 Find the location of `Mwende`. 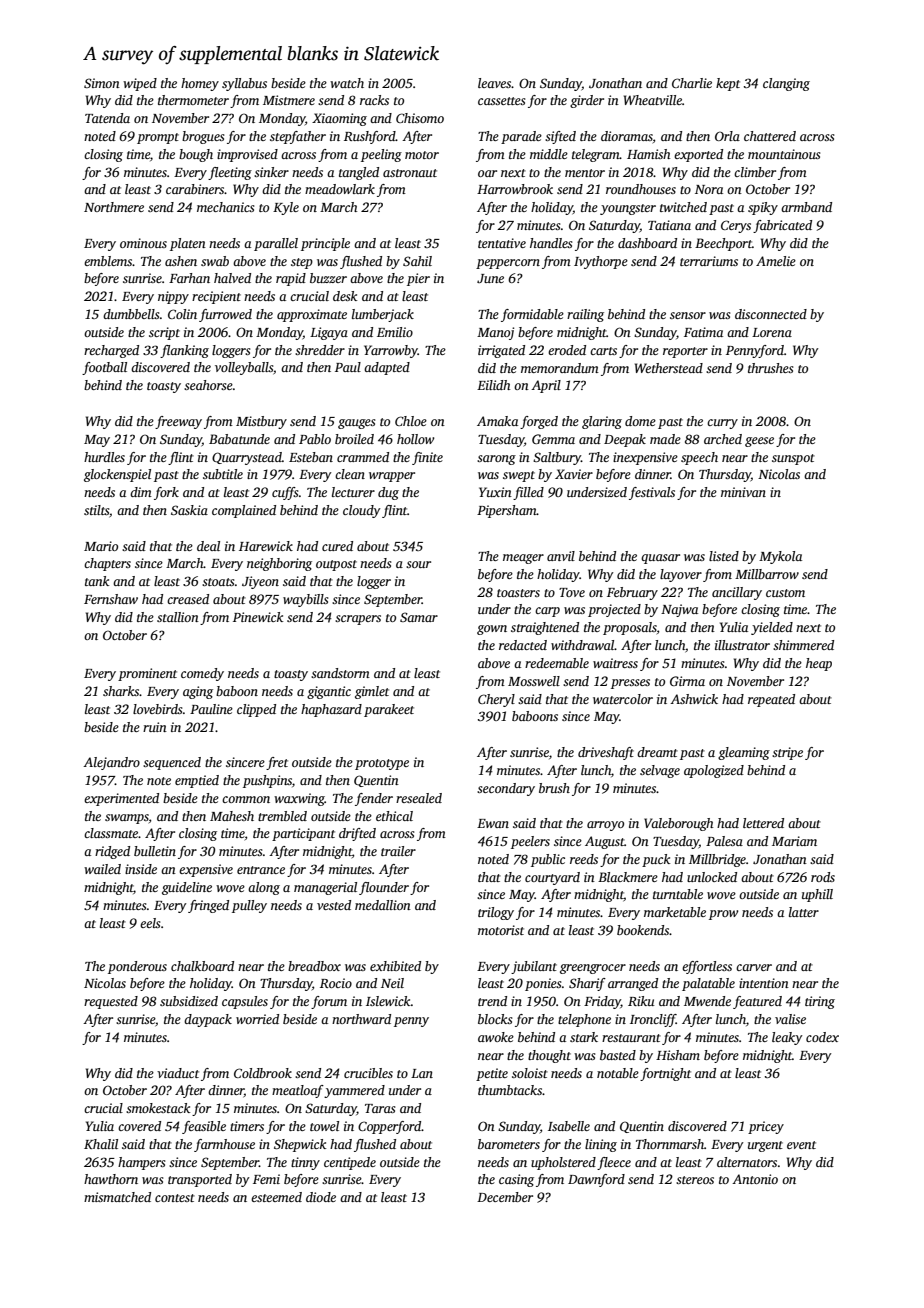

Mwende is located at coordinates (707, 1001).
